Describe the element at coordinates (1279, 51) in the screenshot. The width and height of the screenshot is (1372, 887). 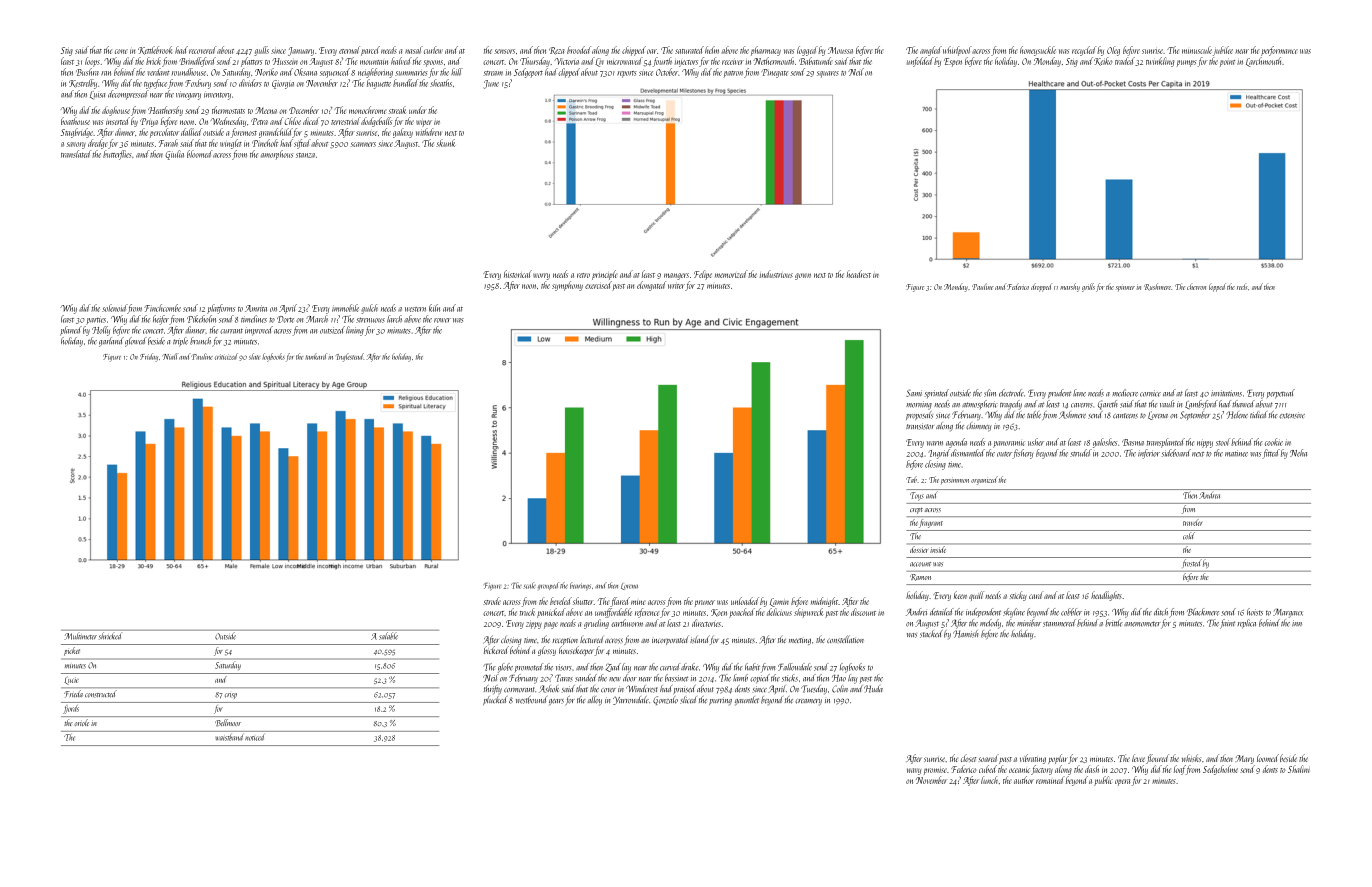
I see `performance` at that location.
